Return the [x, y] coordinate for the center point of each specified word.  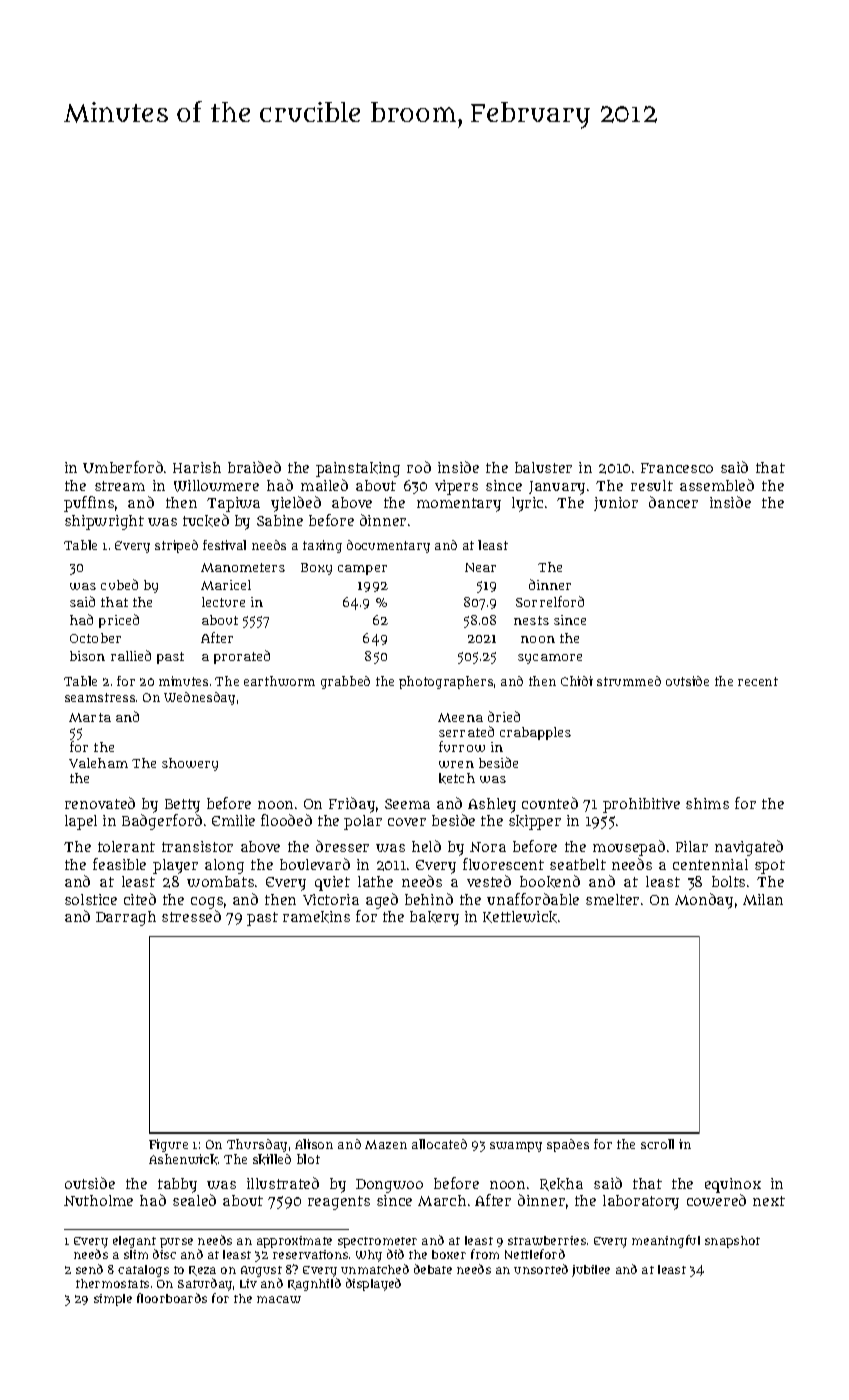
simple [113, 1300]
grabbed [345, 682]
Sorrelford [550, 601]
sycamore [550, 659]
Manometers [243, 567]
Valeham [98, 763]
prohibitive [641, 805]
